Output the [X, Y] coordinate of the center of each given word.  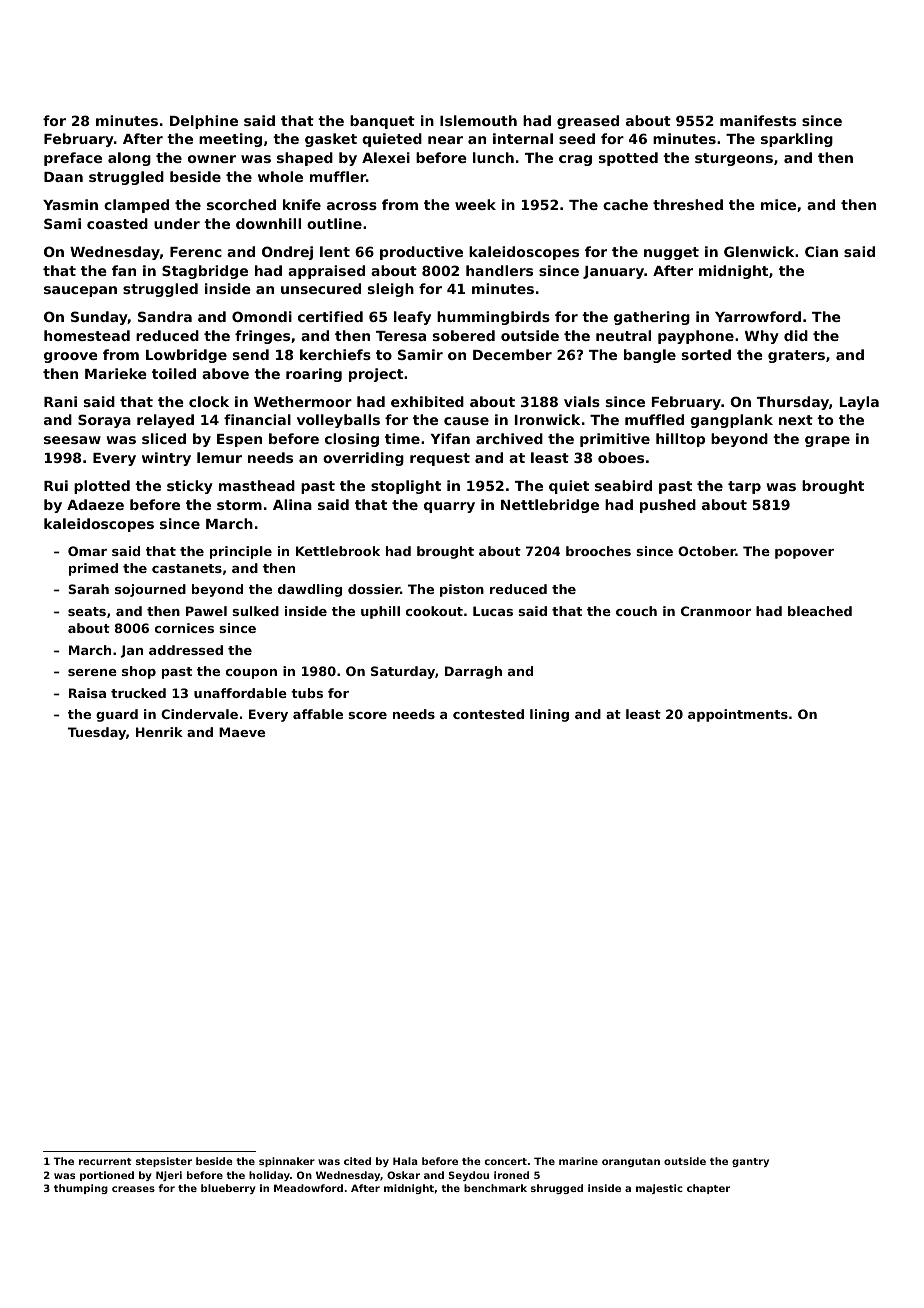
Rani [60, 401]
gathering [652, 318]
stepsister [164, 1162]
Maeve [242, 732]
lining [549, 715]
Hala [405, 1161]
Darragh [473, 672]
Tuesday [97, 733]
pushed [668, 506]
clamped [136, 206]
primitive [615, 440]
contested [488, 714]
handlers [499, 270]
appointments [738, 715]
